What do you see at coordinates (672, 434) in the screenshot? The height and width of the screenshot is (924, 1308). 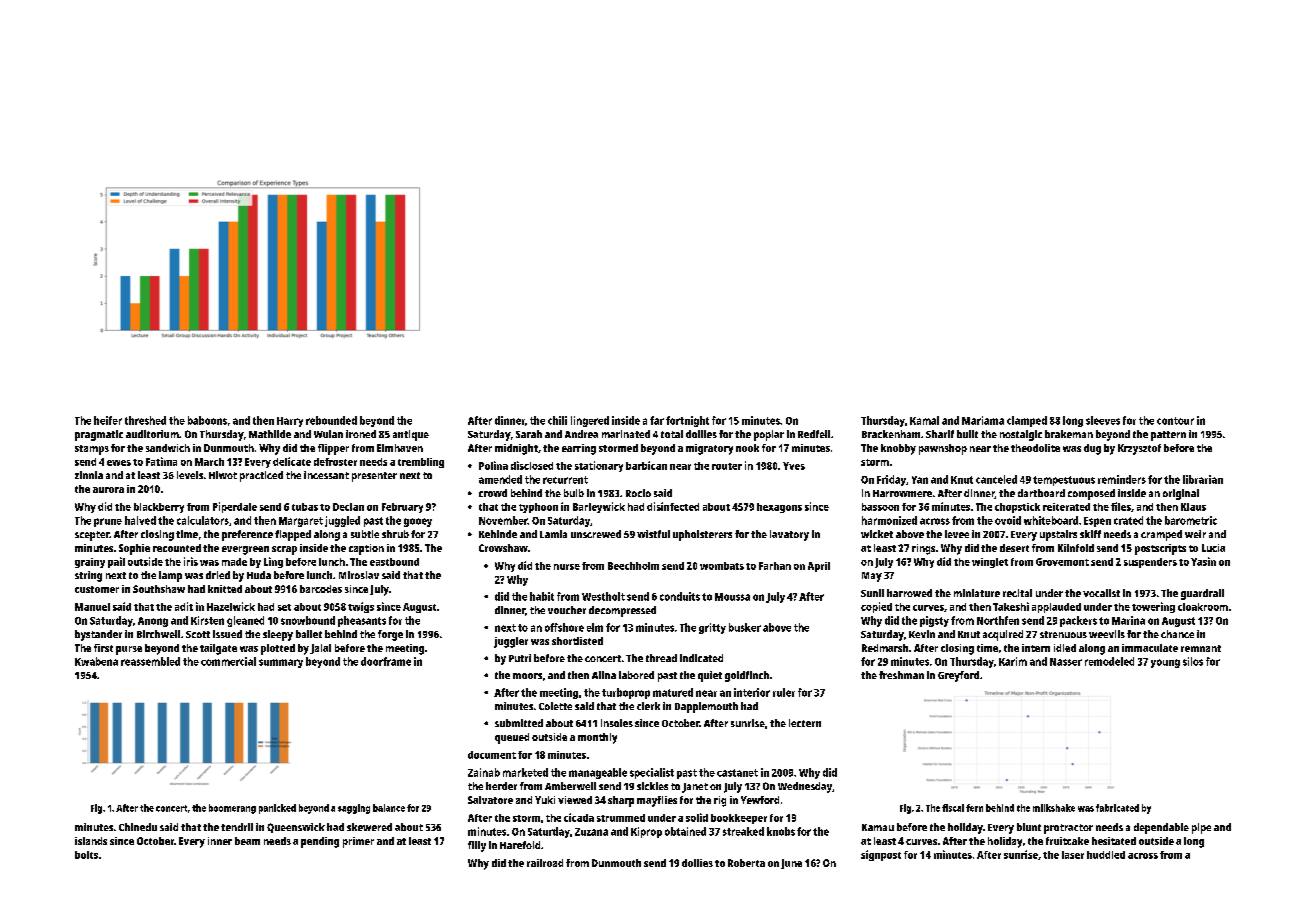 I see `total` at bounding box center [672, 434].
